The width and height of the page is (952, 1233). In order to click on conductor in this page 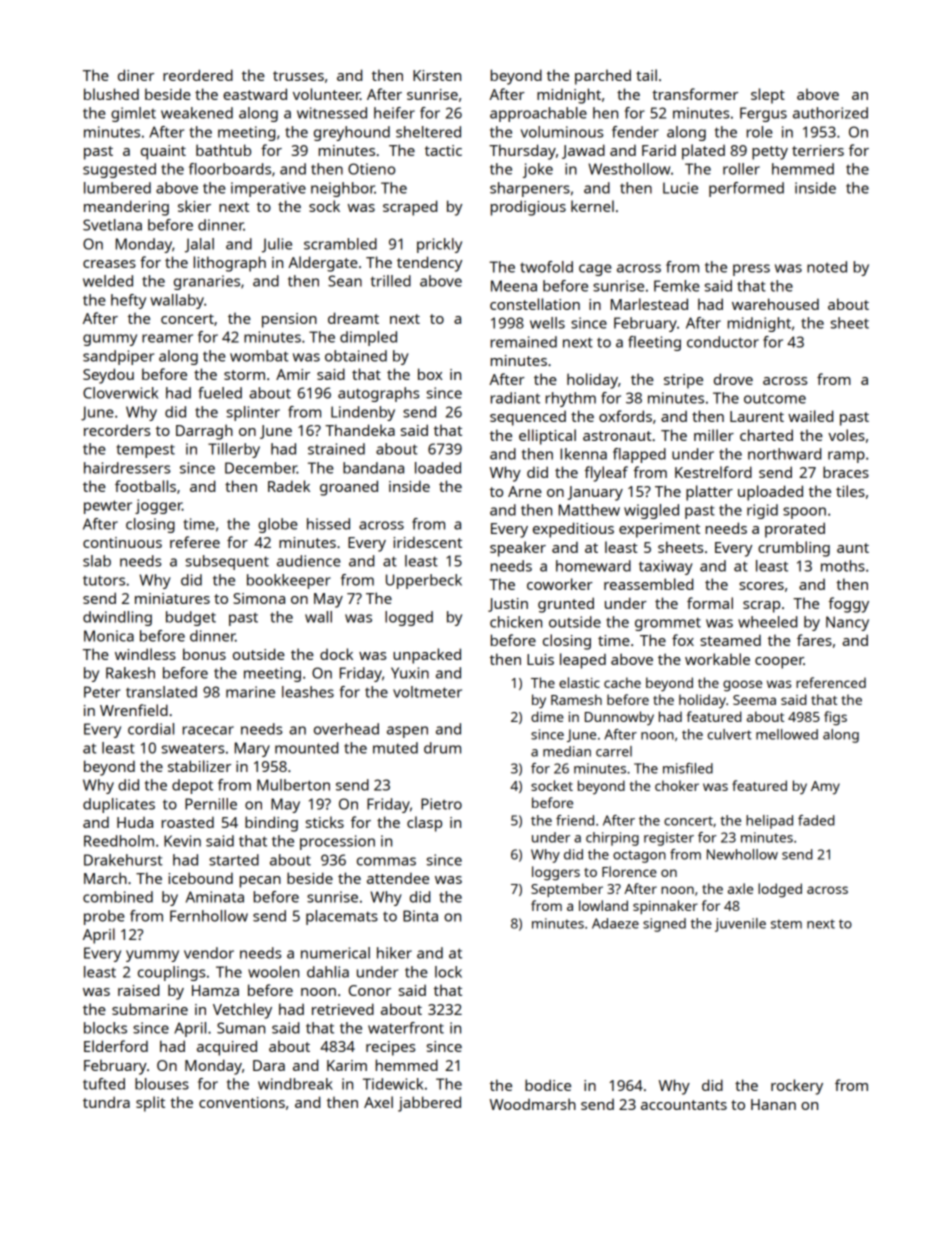, I will do `click(723, 342)`.
